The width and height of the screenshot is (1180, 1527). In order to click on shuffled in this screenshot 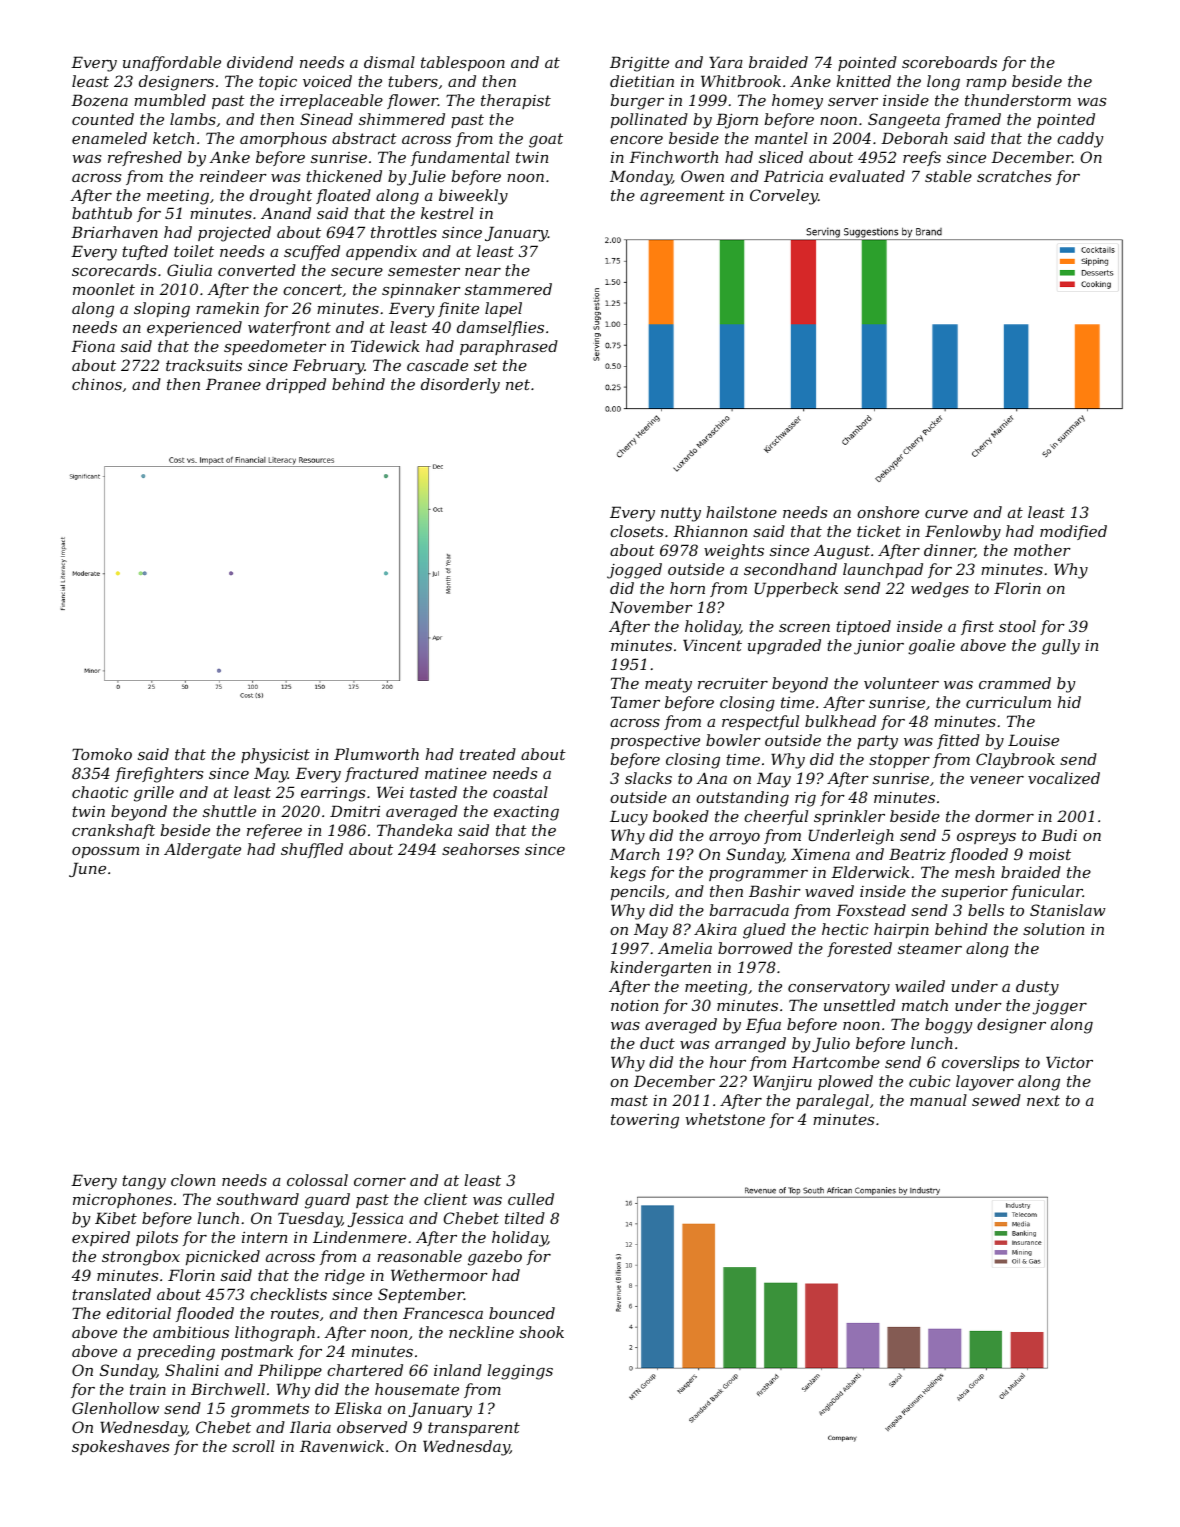, I will do `click(312, 850)`.
